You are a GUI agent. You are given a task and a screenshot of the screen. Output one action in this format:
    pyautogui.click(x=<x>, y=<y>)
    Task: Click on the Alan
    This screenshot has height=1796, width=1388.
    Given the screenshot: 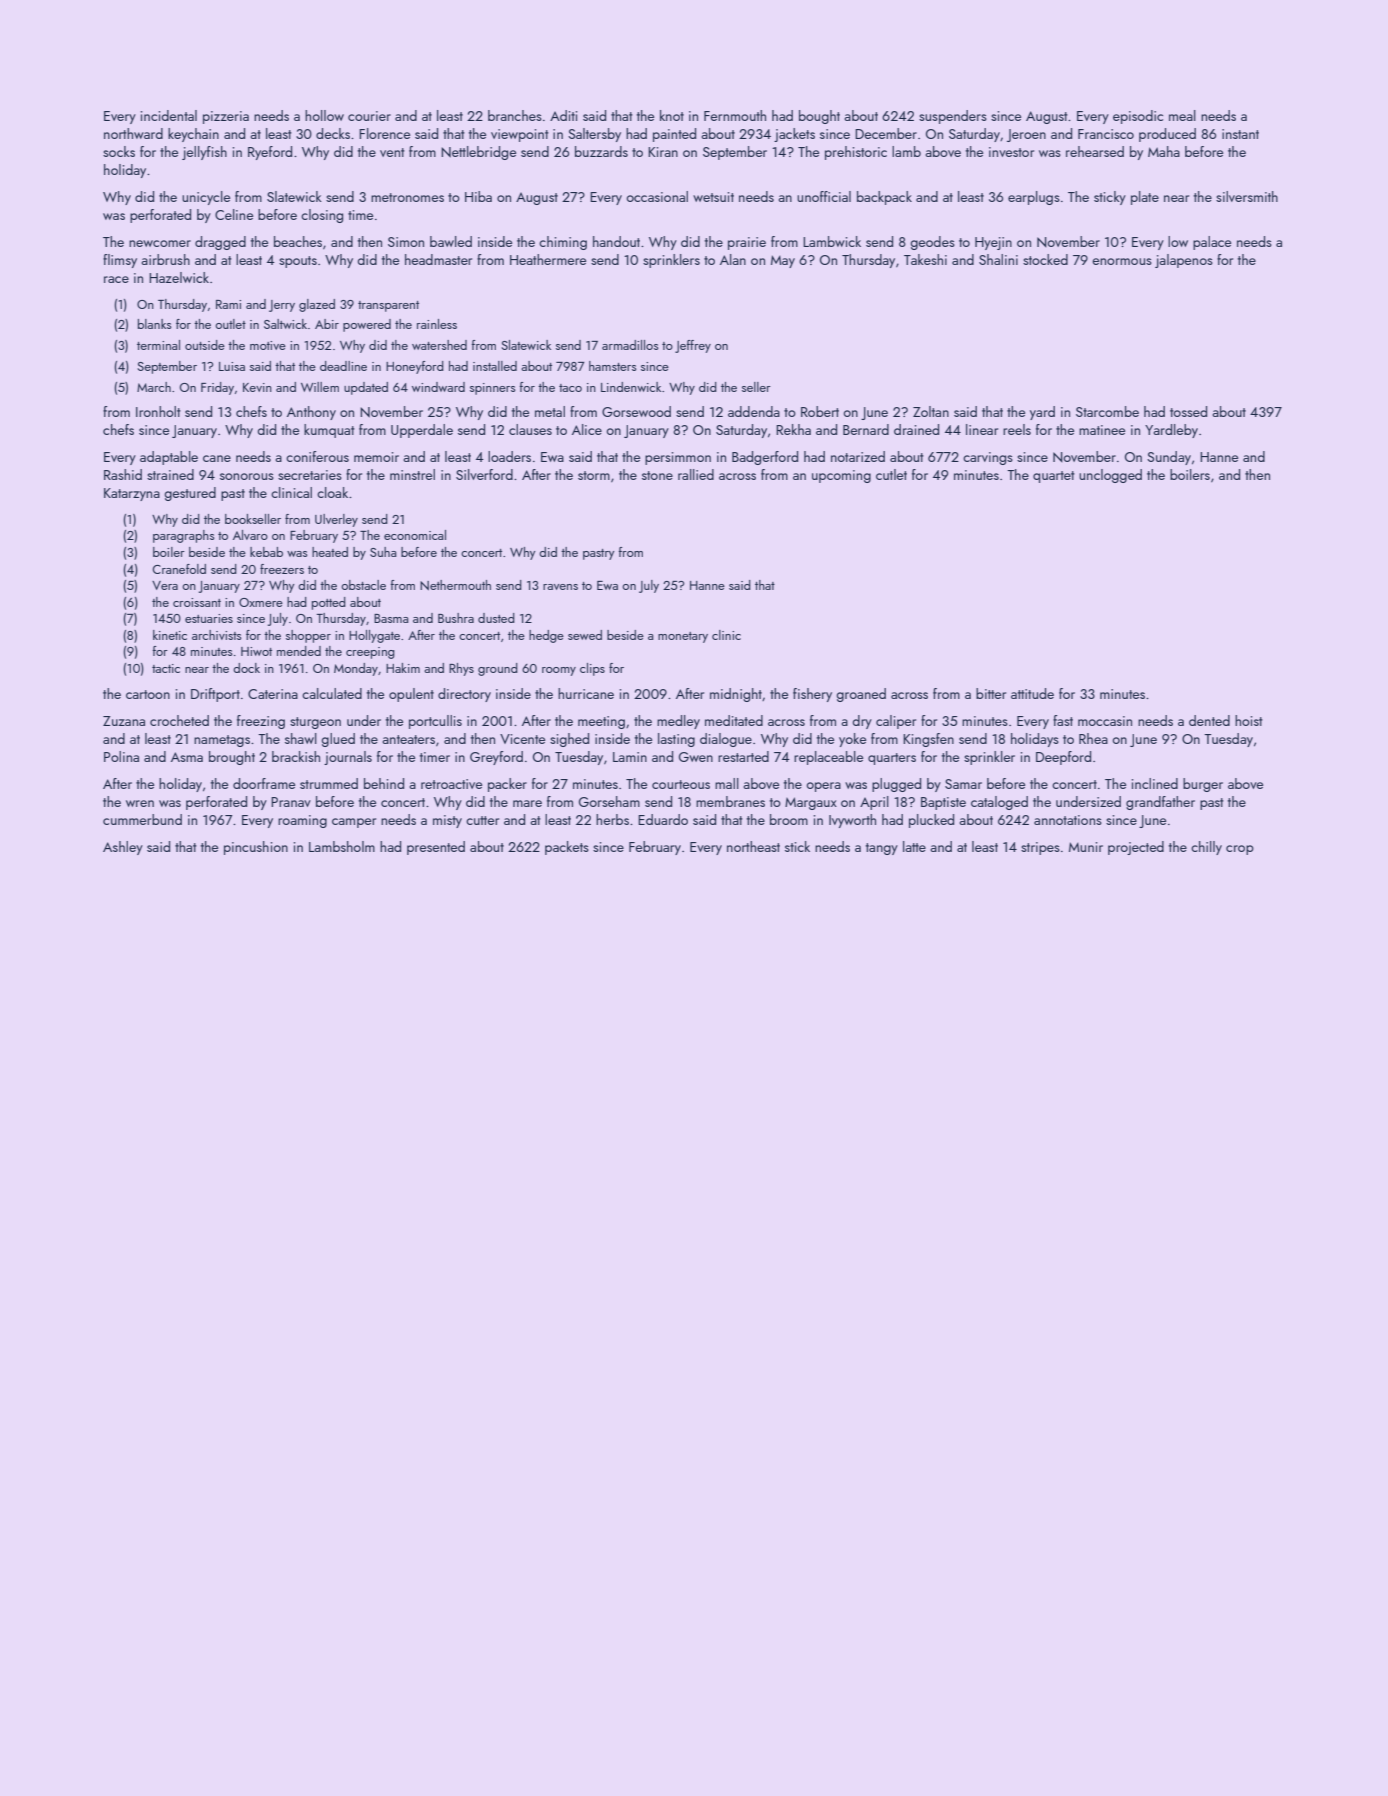 What is the action you would take?
    pyautogui.click(x=733, y=259)
